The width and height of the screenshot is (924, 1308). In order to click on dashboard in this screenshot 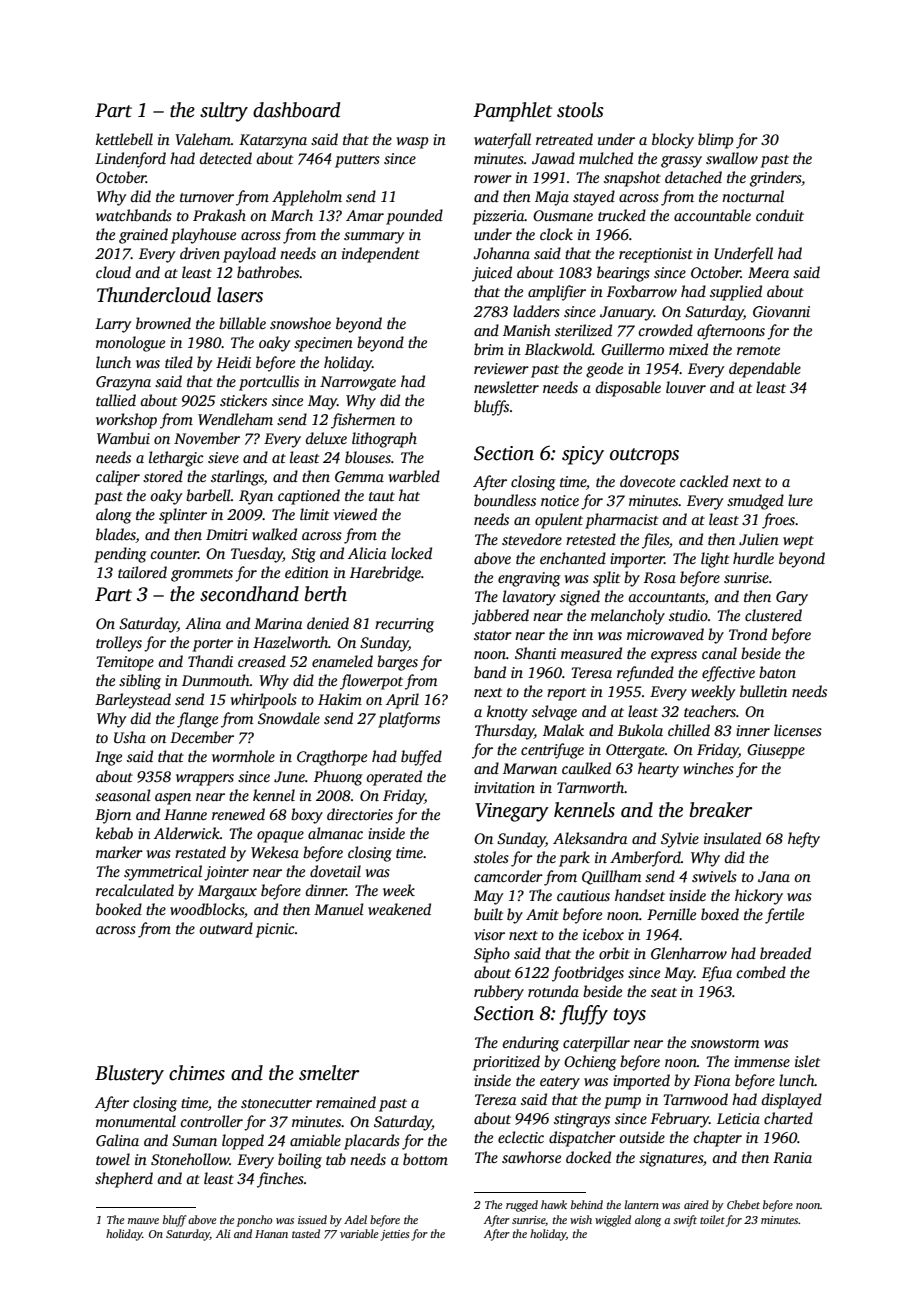, I will do `click(296, 110)`.
